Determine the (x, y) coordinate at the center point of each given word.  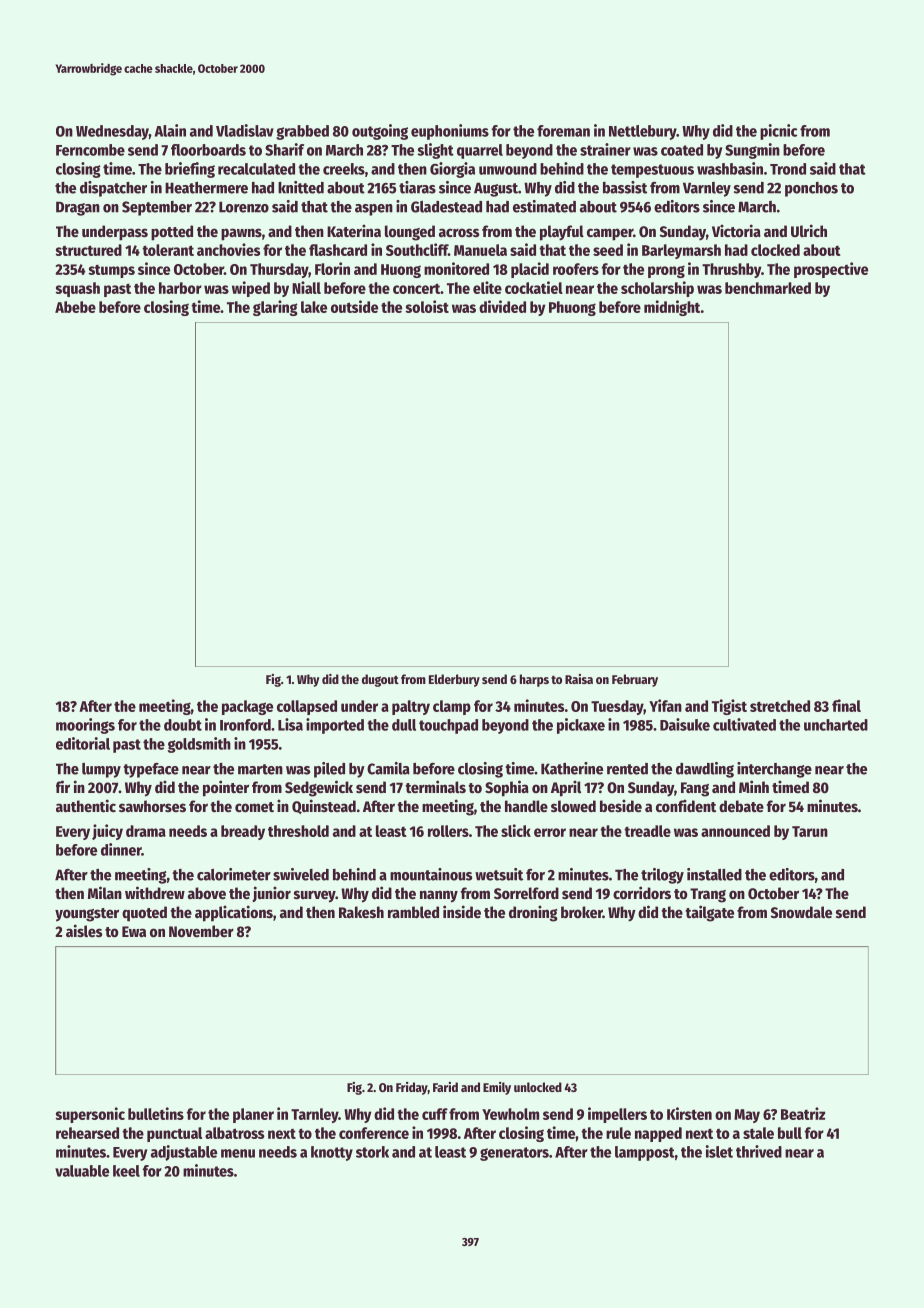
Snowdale (801, 912)
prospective (831, 270)
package (247, 707)
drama (146, 831)
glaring (275, 308)
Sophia (507, 788)
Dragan (78, 208)
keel (126, 1171)
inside (462, 911)
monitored (456, 268)
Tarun (810, 831)
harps (534, 680)
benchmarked (768, 288)
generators (514, 1154)
